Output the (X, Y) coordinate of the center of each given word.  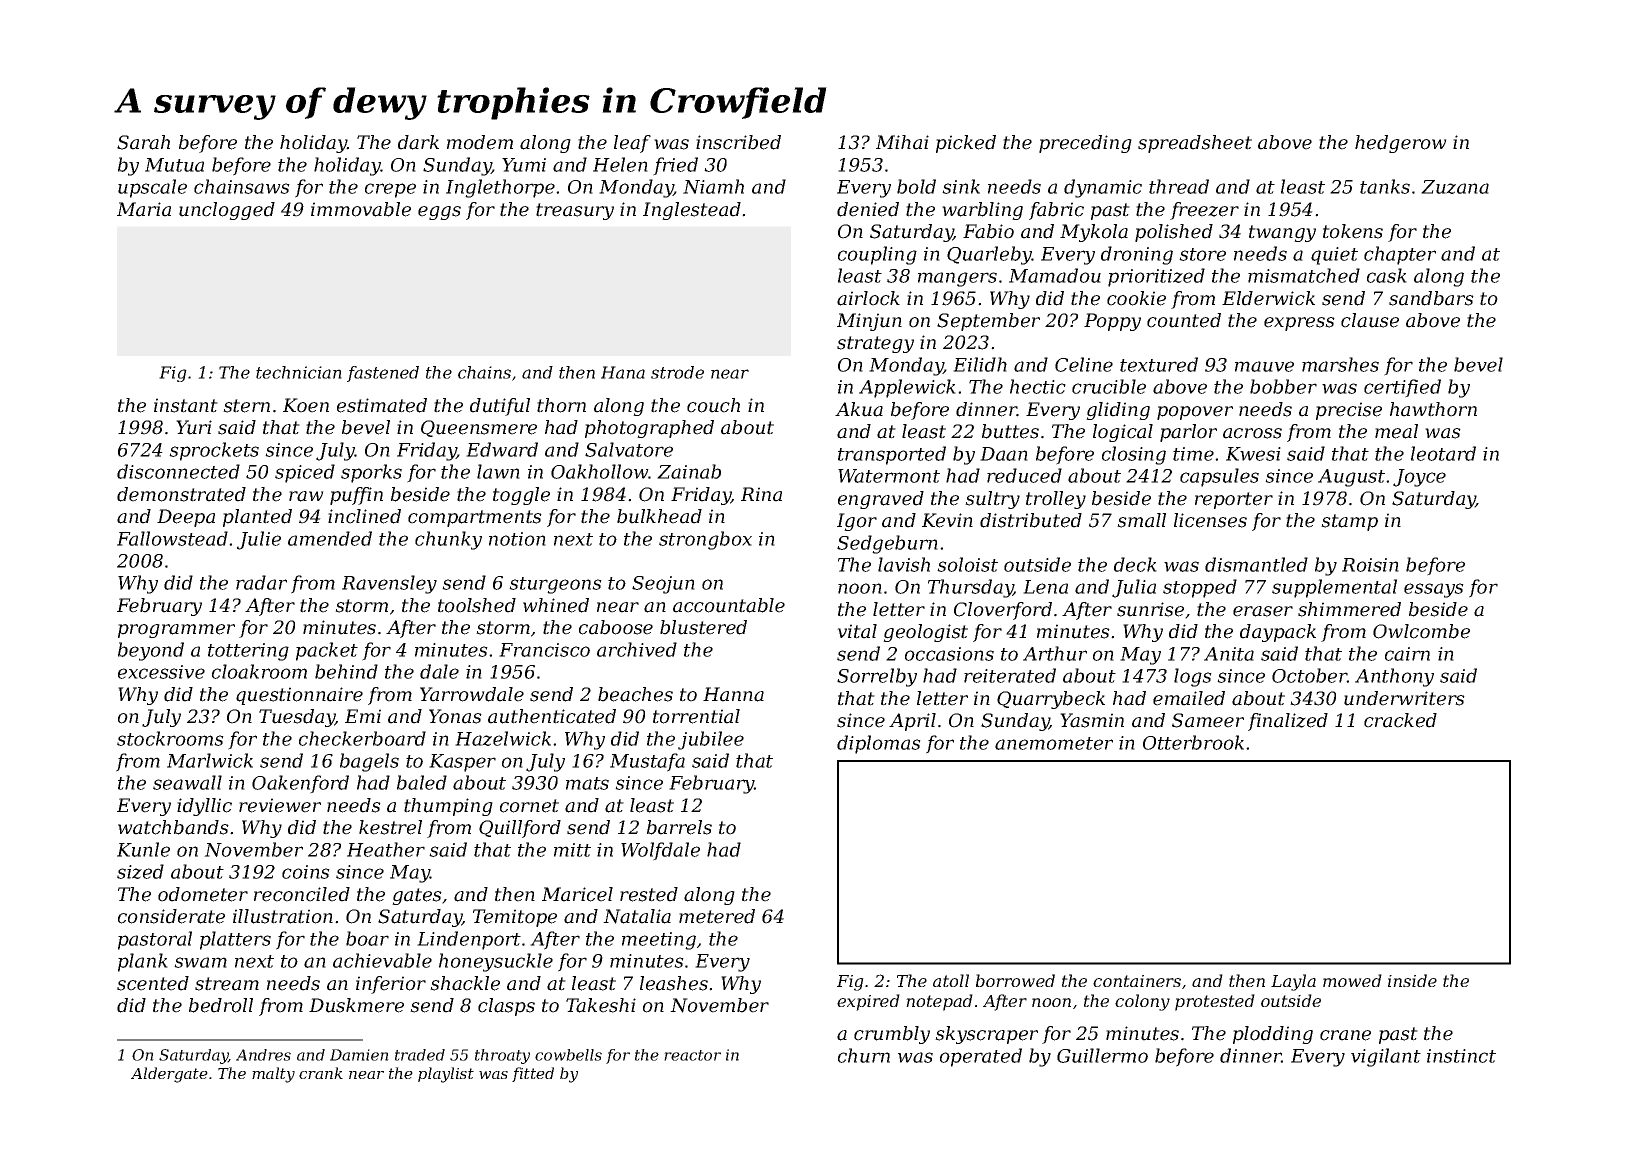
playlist (446, 1075)
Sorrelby (877, 677)
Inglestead (692, 211)
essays (1434, 590)
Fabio (988, 231)
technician (299, 372)
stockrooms (170, 738)
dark (418, 142)
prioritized (1156, 277)
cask (1387, 275)
